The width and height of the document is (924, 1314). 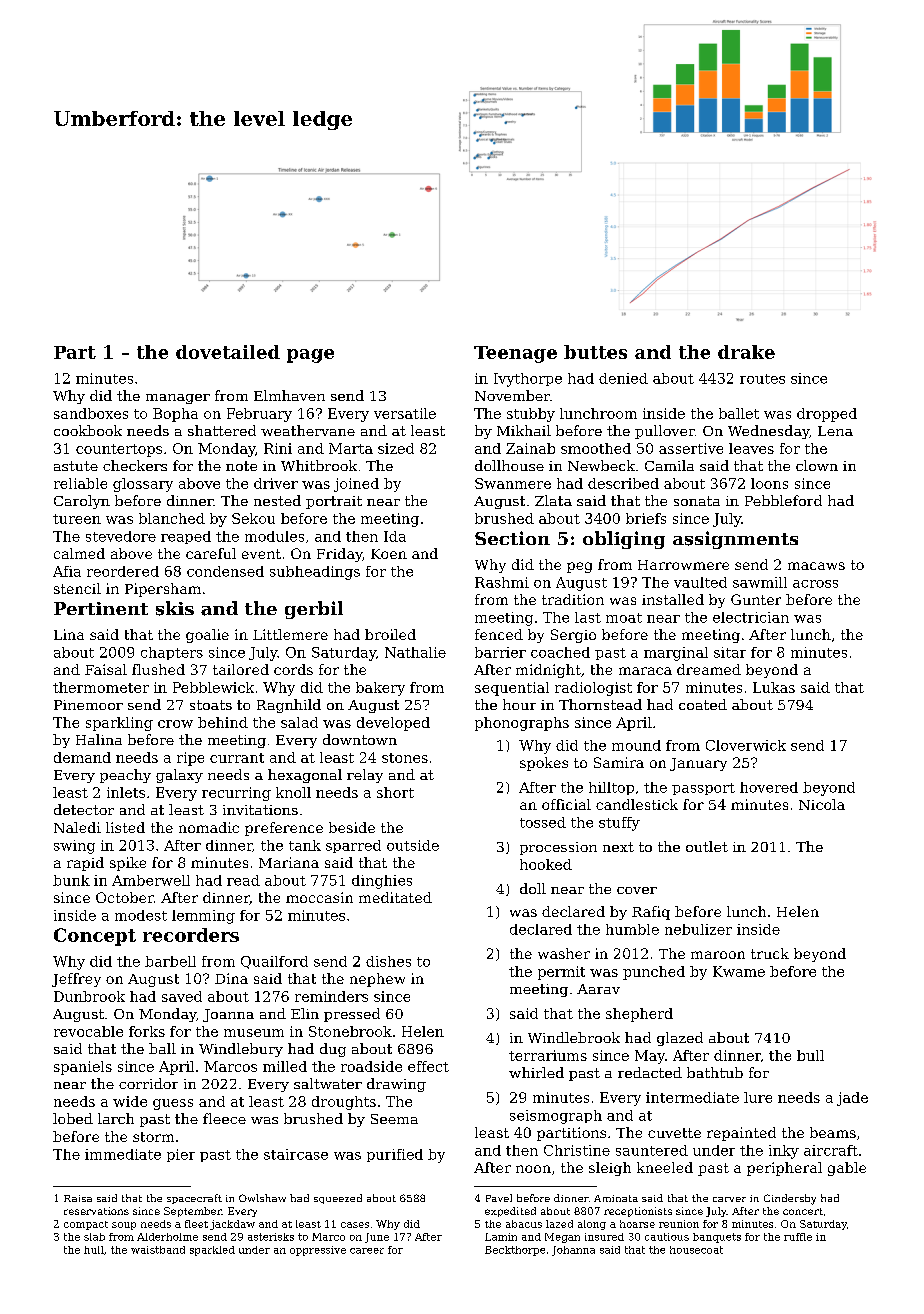 I want to click on next, so click(x=618, y=847).
